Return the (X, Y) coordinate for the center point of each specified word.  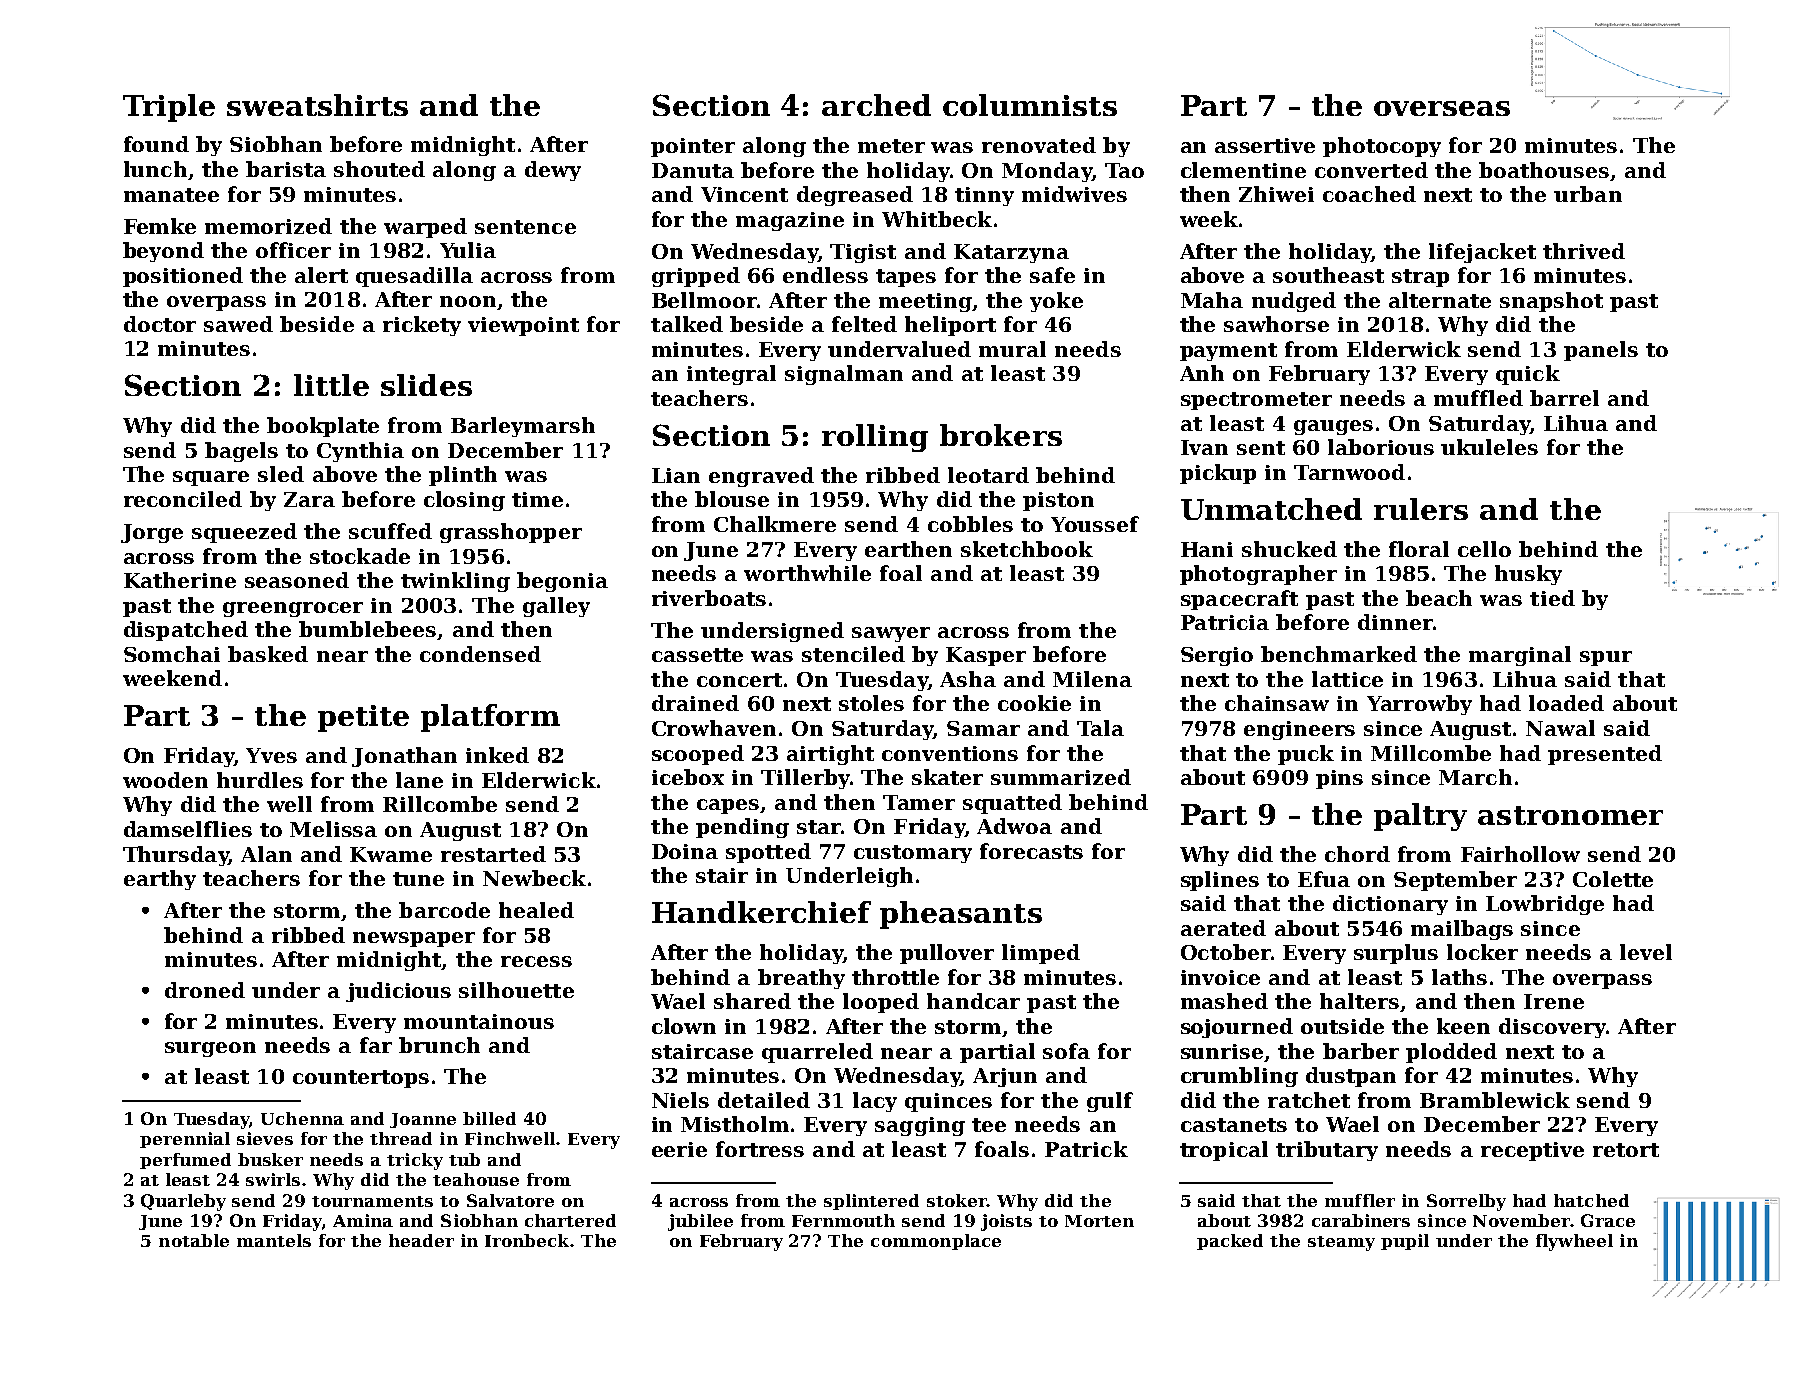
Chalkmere (775, 524)
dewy (553, 171)
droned (205, 990)
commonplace (936, 1242)
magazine (790, 221)
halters (1359, 1001)
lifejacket (1482, 253)
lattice (1347, 679)
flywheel (1574, 1242)
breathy (801, 979)
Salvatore (510, 1200)
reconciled (183, 499)
